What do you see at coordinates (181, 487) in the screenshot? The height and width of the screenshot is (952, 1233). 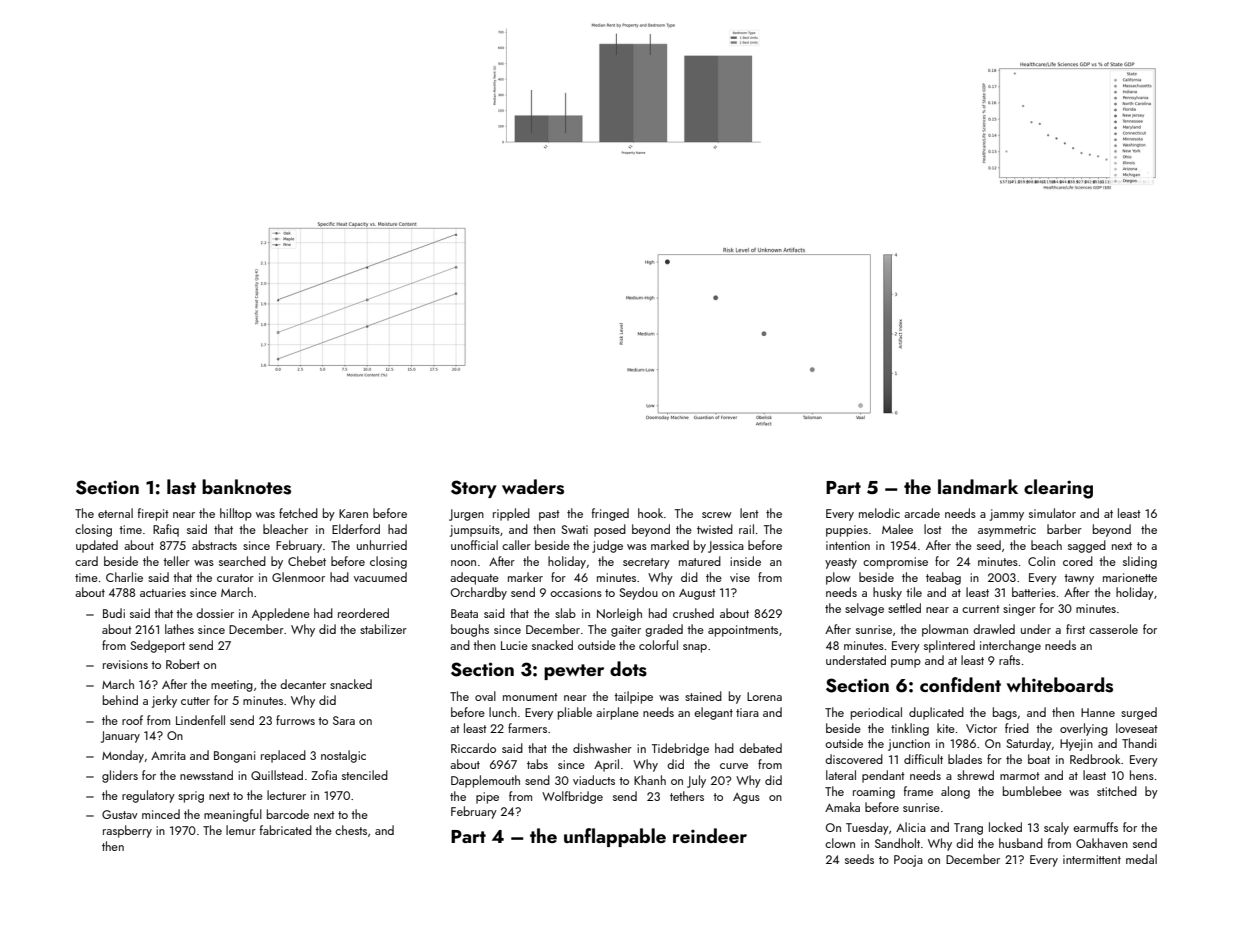 I see `last` at bounding box center [181, 487].
